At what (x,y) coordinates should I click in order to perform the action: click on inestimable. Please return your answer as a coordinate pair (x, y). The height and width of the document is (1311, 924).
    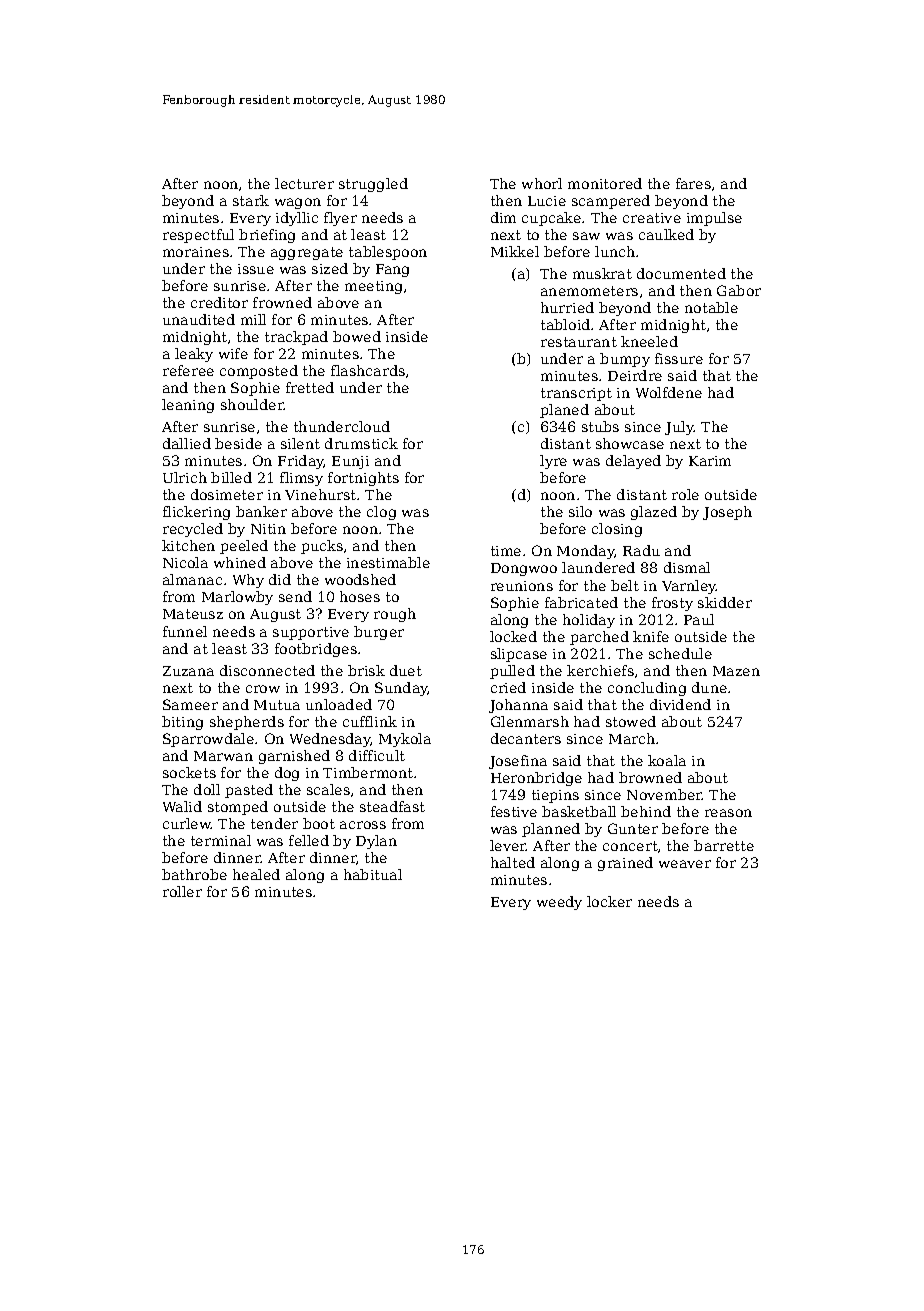
    Looking at the image, I should click on (388, 562).
